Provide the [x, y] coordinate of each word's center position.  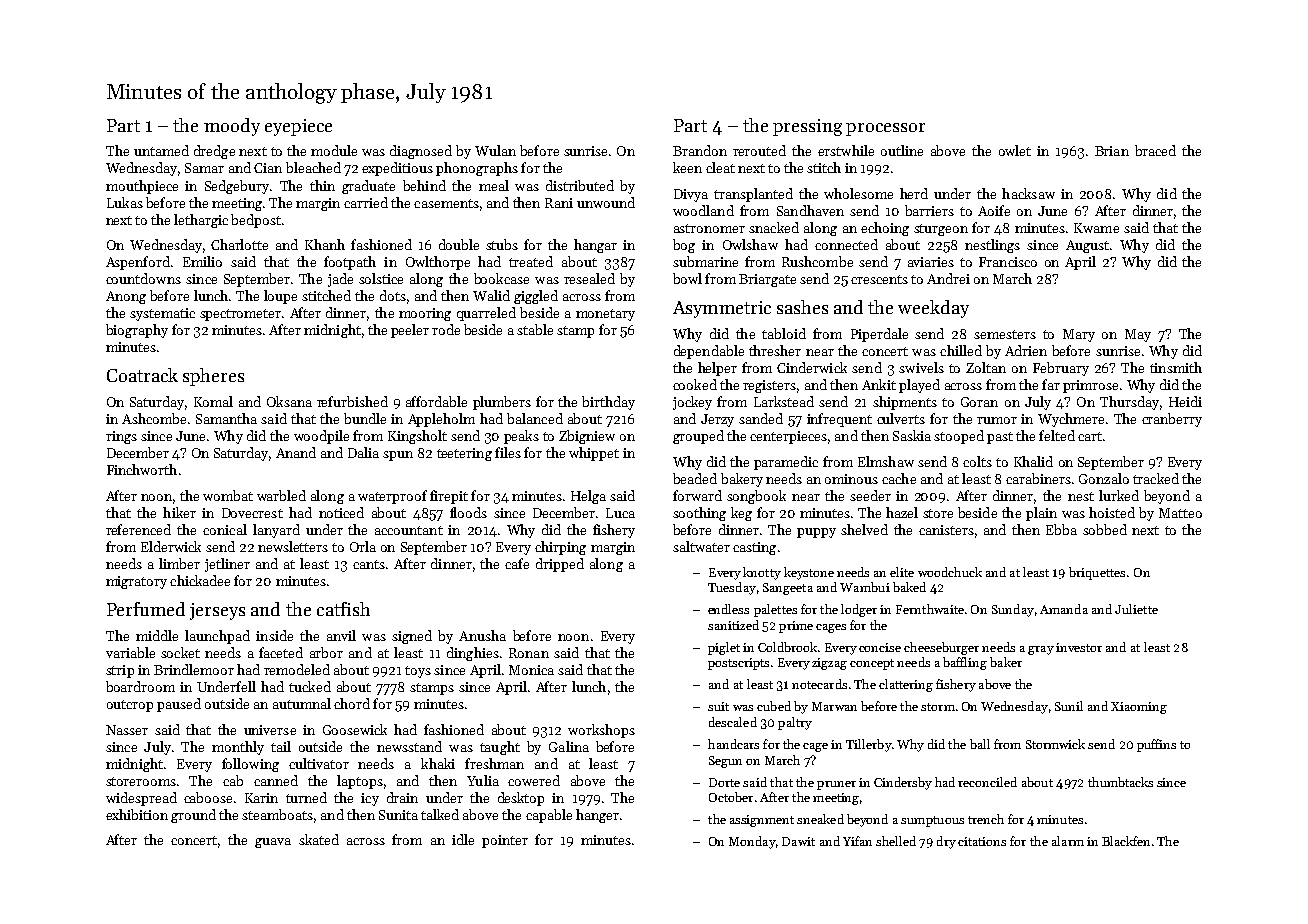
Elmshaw [886, 461]
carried [366, 202]
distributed [580, 185]
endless [728, 609]
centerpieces [788, 437]
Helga [588, 497]
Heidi [1185, 401]
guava [273, 843]
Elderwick [171, 546]
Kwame [1096, 228]
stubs [502, 244]
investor [1079, 647]
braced [1155, 150]
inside [274, 635]
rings [121, 437]
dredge [214, 152]
